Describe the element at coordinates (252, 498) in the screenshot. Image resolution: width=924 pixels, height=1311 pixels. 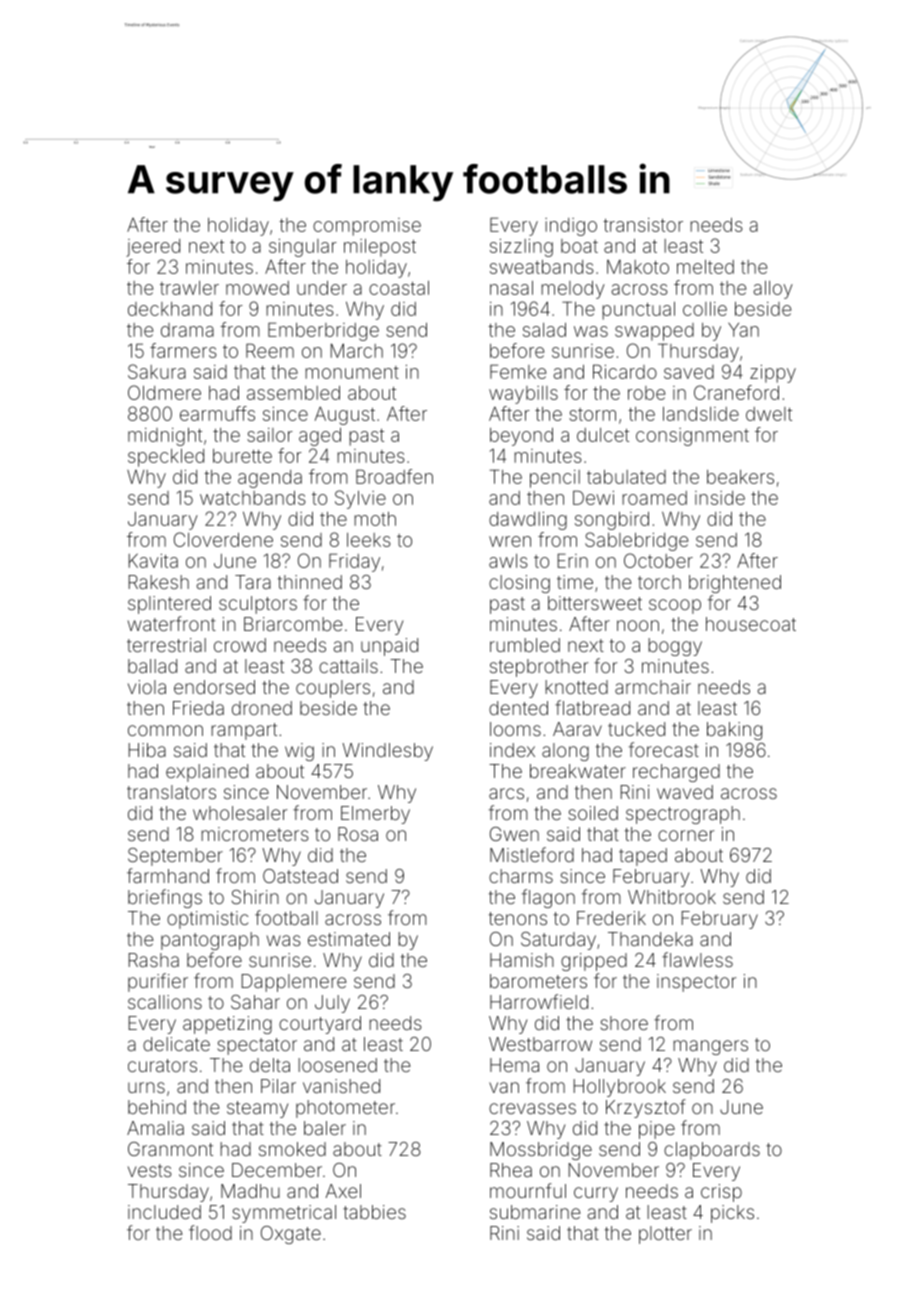
I see `watchbands` at that location.
